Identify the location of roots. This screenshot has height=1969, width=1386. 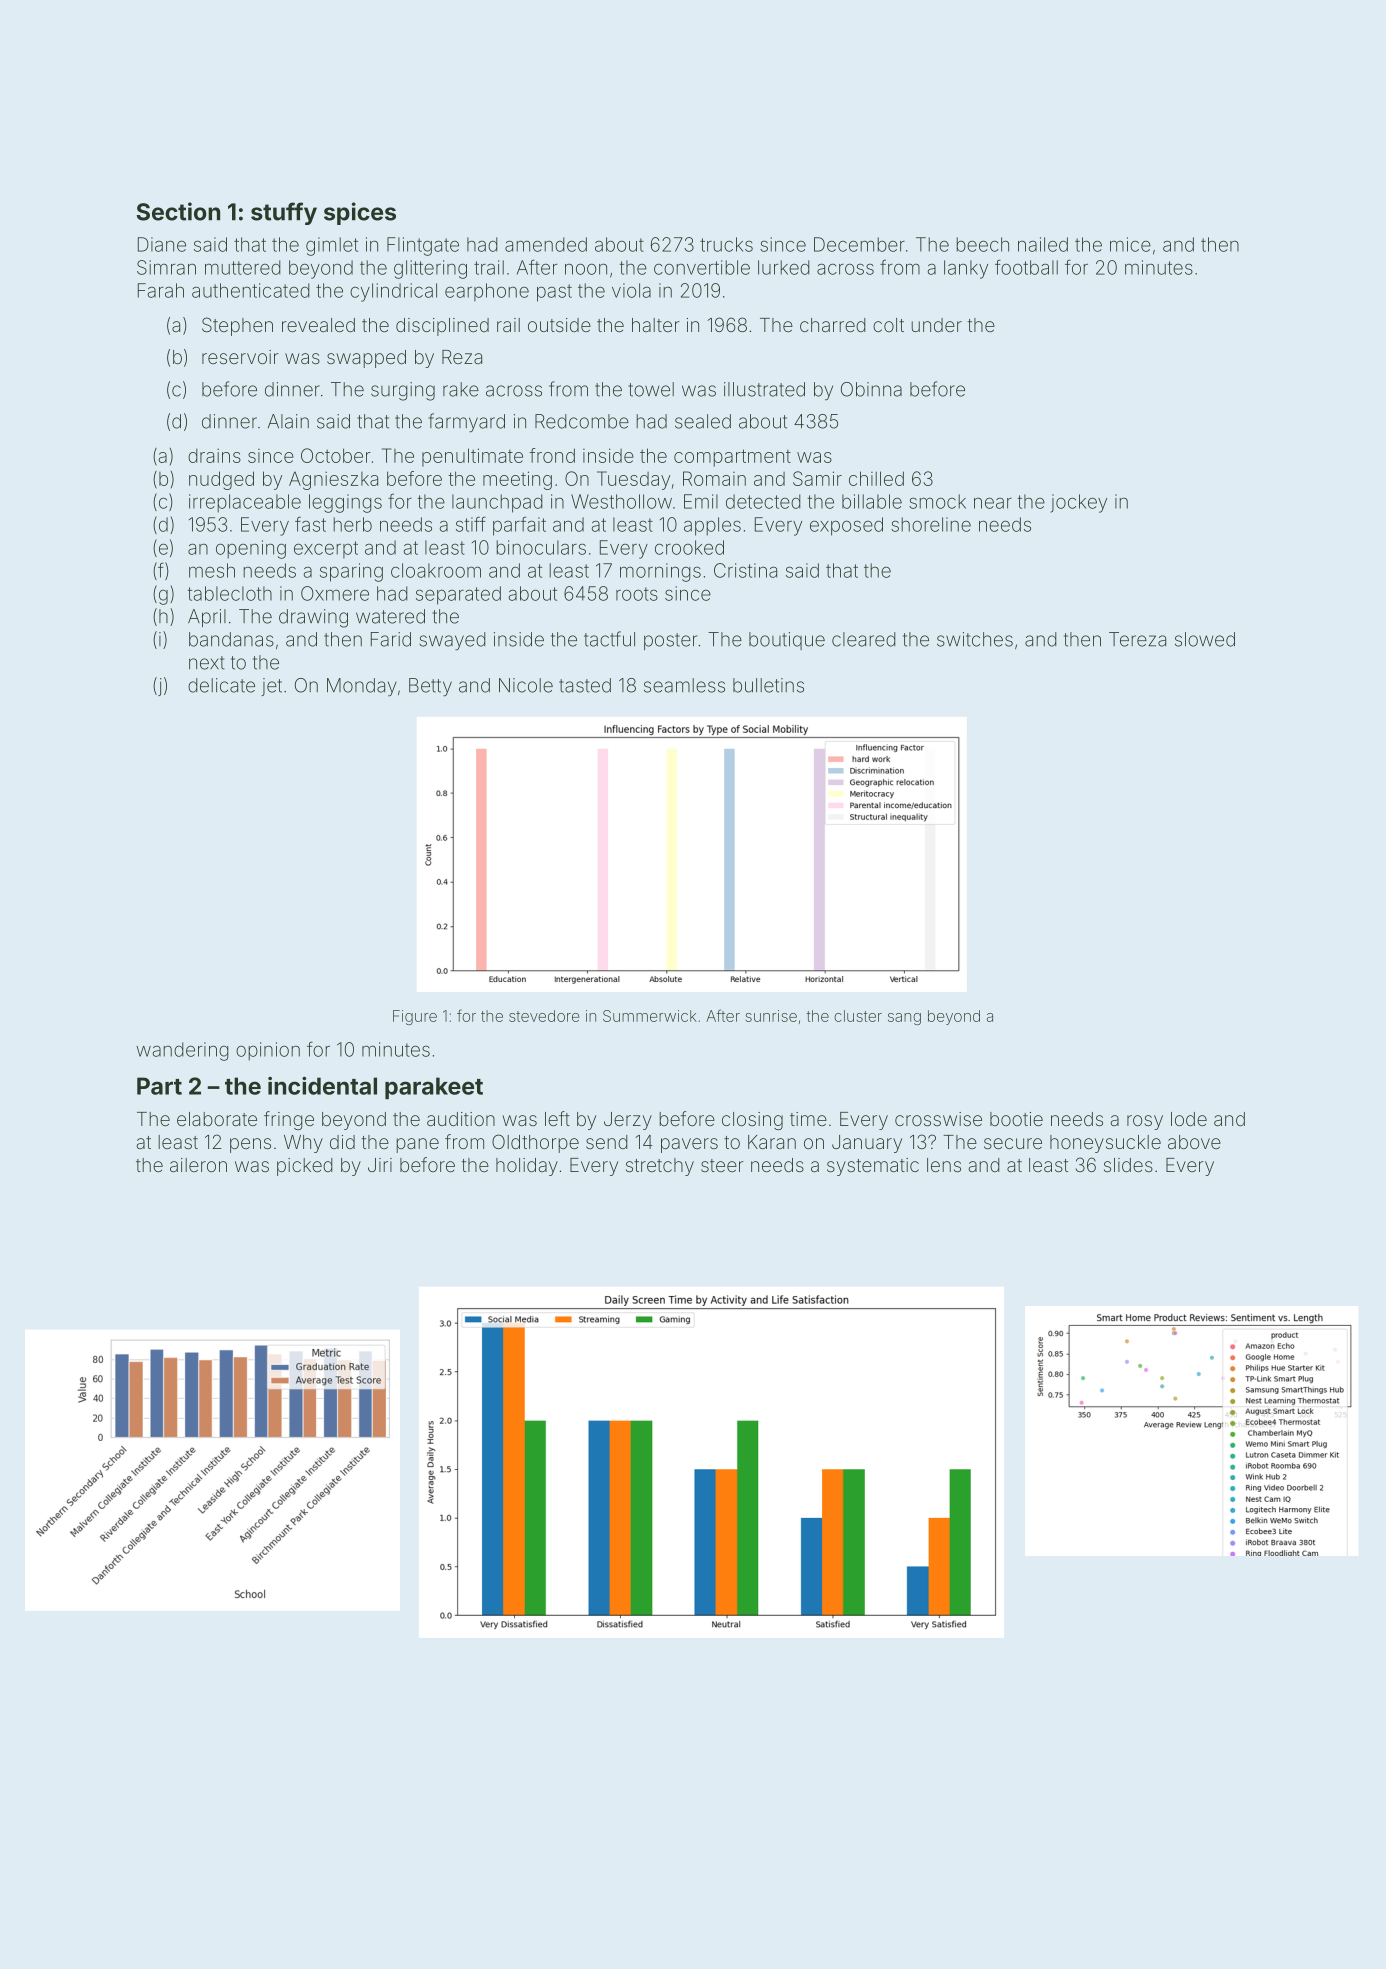
(637, 594).
